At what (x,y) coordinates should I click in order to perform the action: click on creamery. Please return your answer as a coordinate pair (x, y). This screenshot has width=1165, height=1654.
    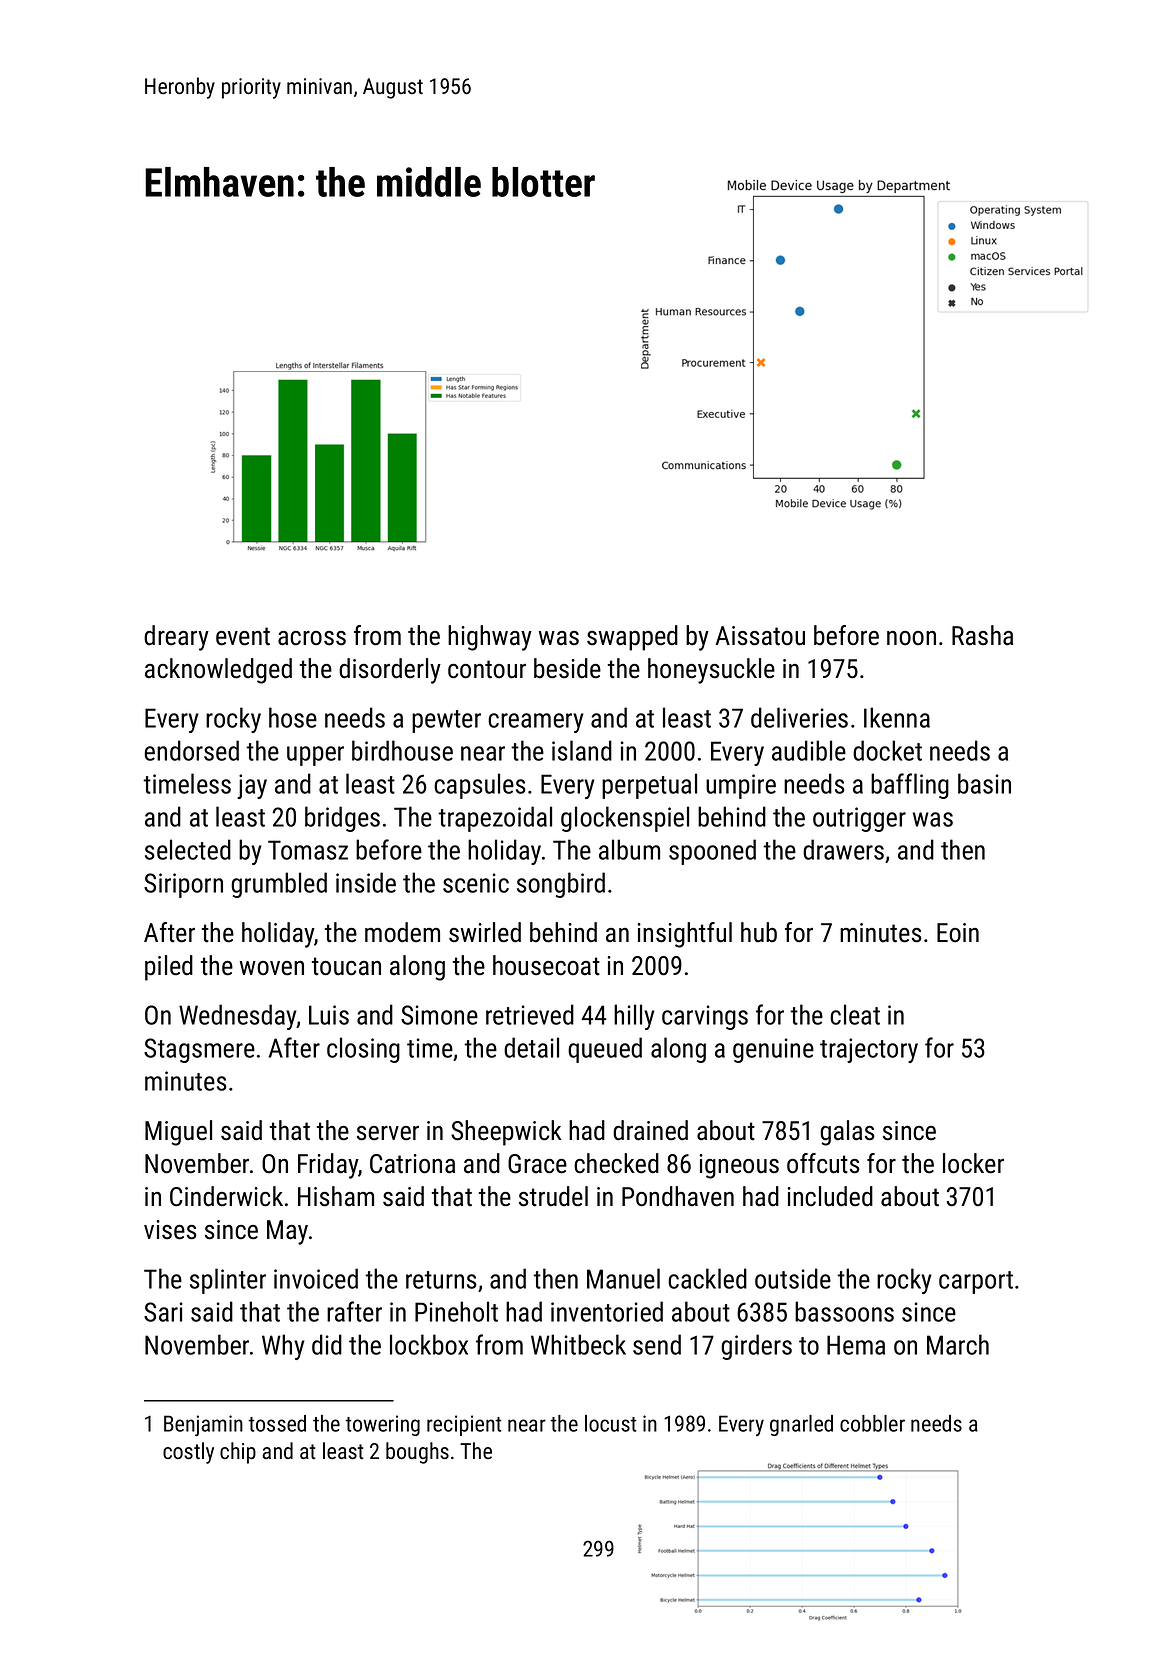
    Looking at the image, I should click on (536, 723).
